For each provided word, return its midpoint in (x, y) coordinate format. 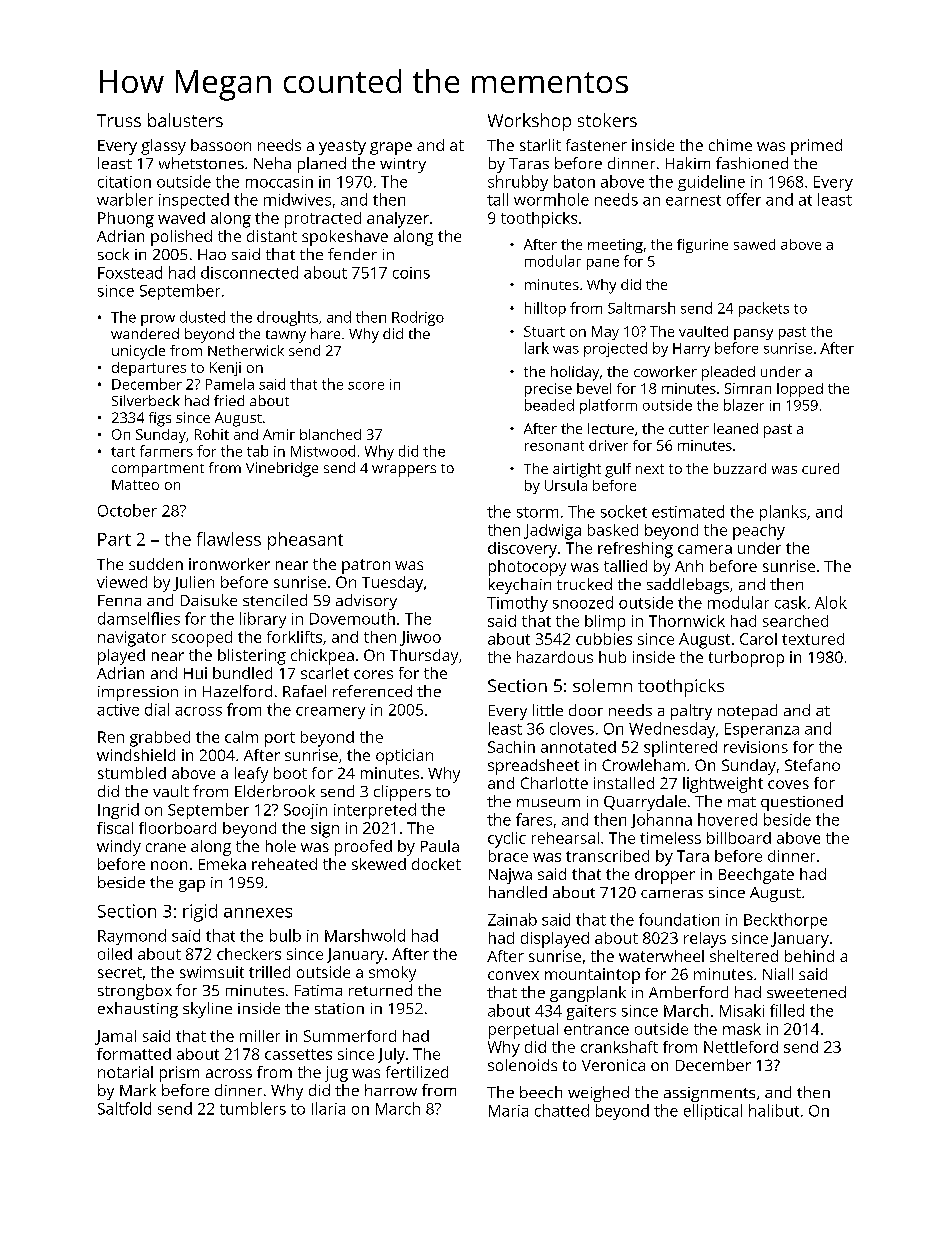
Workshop (529, 122)
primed (816, 147)
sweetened (806, 992)
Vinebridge (282, 469)
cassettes (298, 1054)
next (650, 469)
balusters (185, 120)
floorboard (177, 828)
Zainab (512, 919)
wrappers (404, 471)
